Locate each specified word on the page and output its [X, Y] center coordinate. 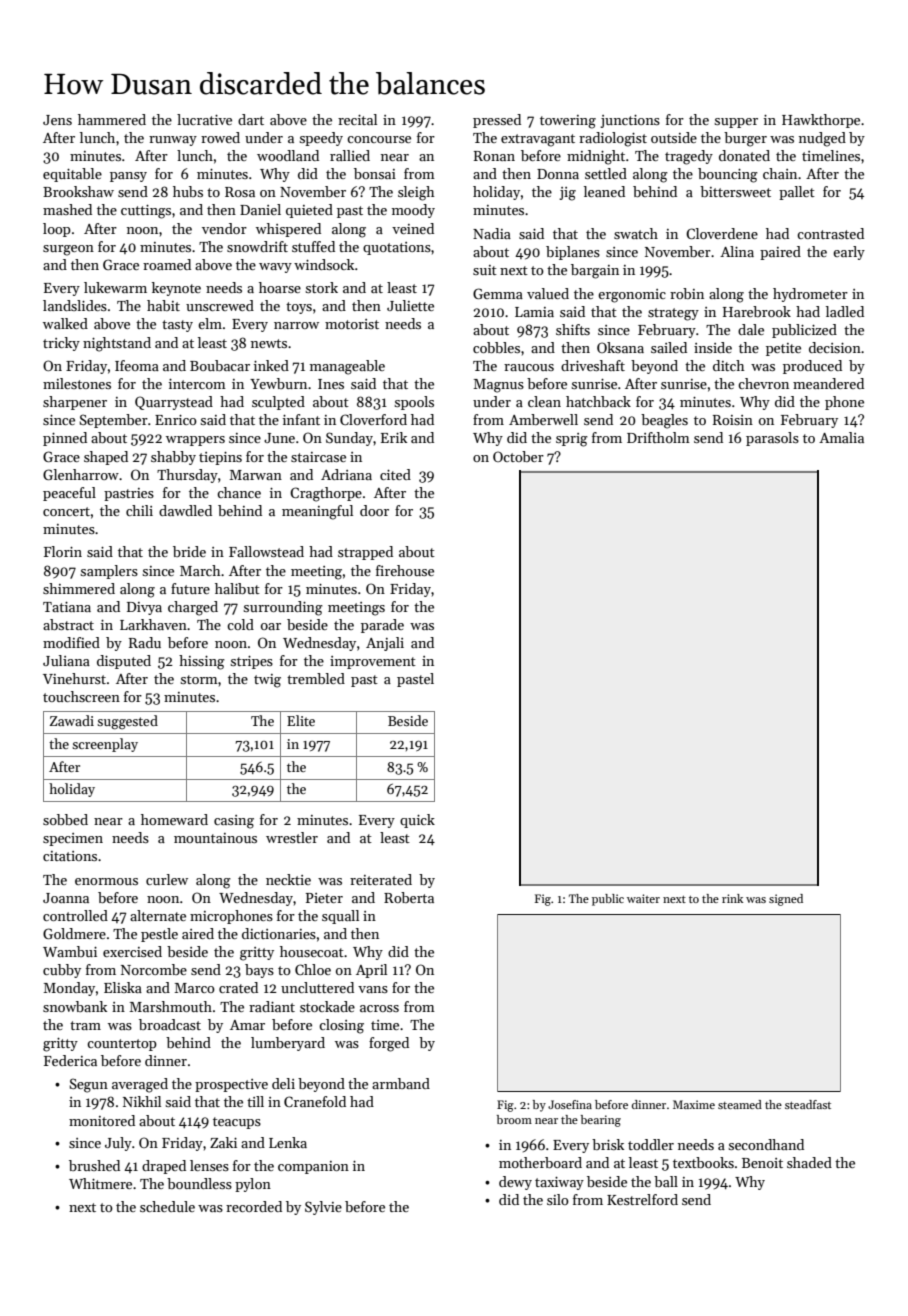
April [371, 971]
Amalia [841, 437]
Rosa [240, 192]
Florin [63, 551]
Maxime [694, 1104]
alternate [158, 915]
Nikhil [142, 1101]
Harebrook [757, 311]
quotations [397, 248]
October [518, 456]
